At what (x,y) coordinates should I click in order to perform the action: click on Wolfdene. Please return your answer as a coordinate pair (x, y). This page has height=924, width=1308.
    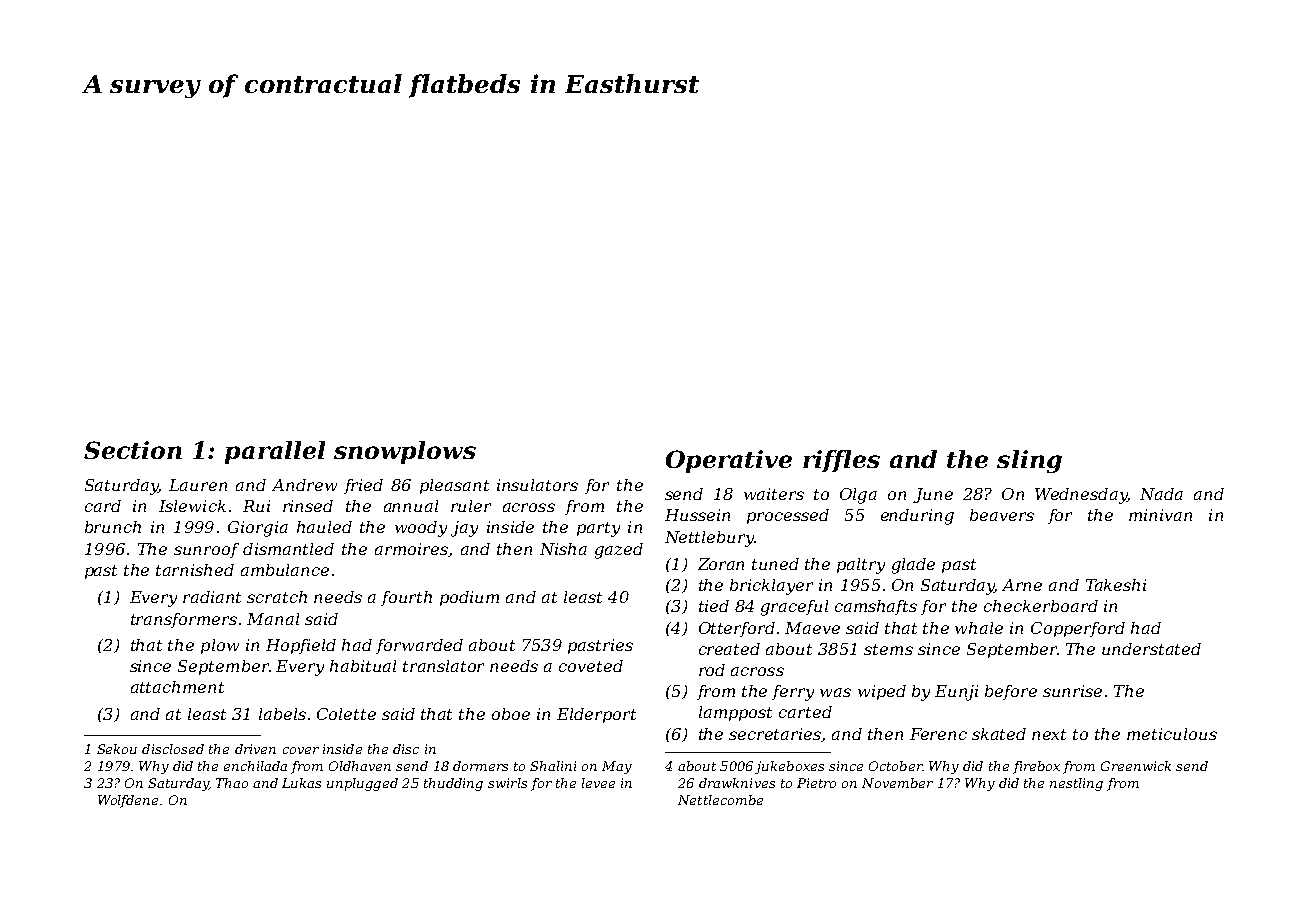
    Looking at the image, I should click on (128, 801).
